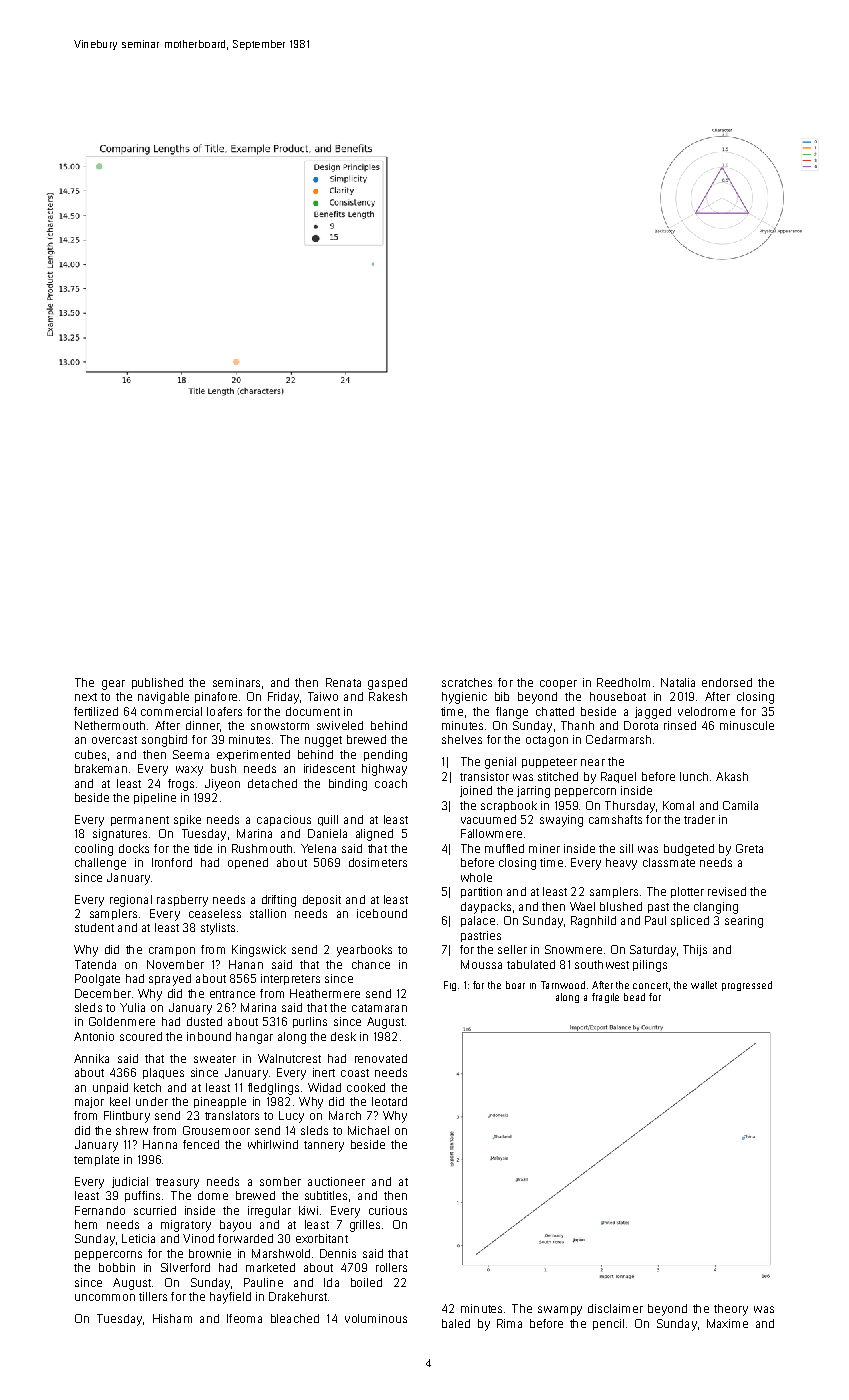 Image resolution: width=849 pixels, height=1400 pixels. Describe the element at coordinates (157, 683) in the document. I see `published` at that location.
